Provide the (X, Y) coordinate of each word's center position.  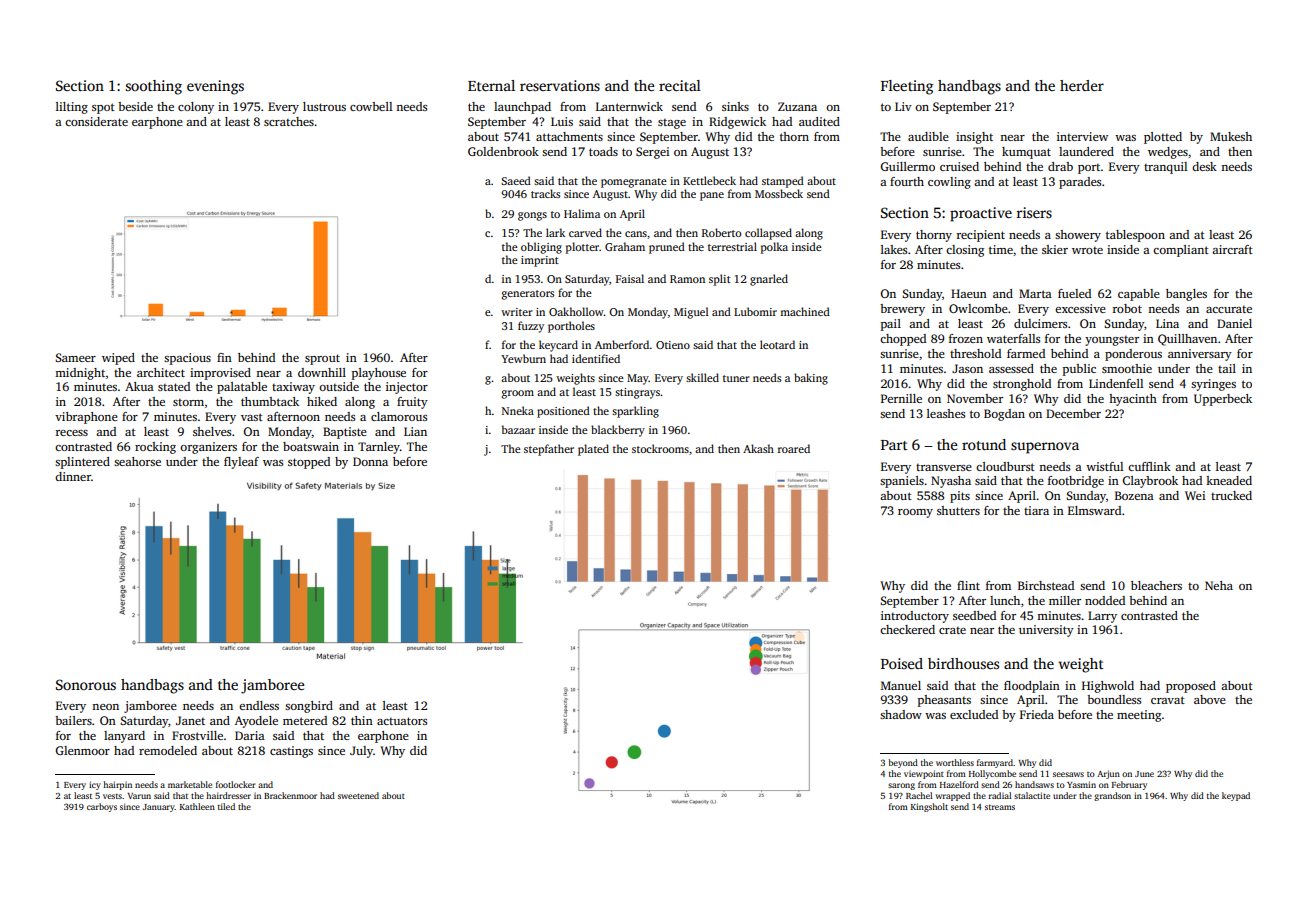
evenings (215, 87)
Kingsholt (929, 807)
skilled (702, 377)
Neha (1219, 585)
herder (1082, 85)
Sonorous (86, 684)
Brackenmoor (290, 795)
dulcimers (1040, 323)
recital (680, 85)
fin (224, 357)
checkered (907, 629)
